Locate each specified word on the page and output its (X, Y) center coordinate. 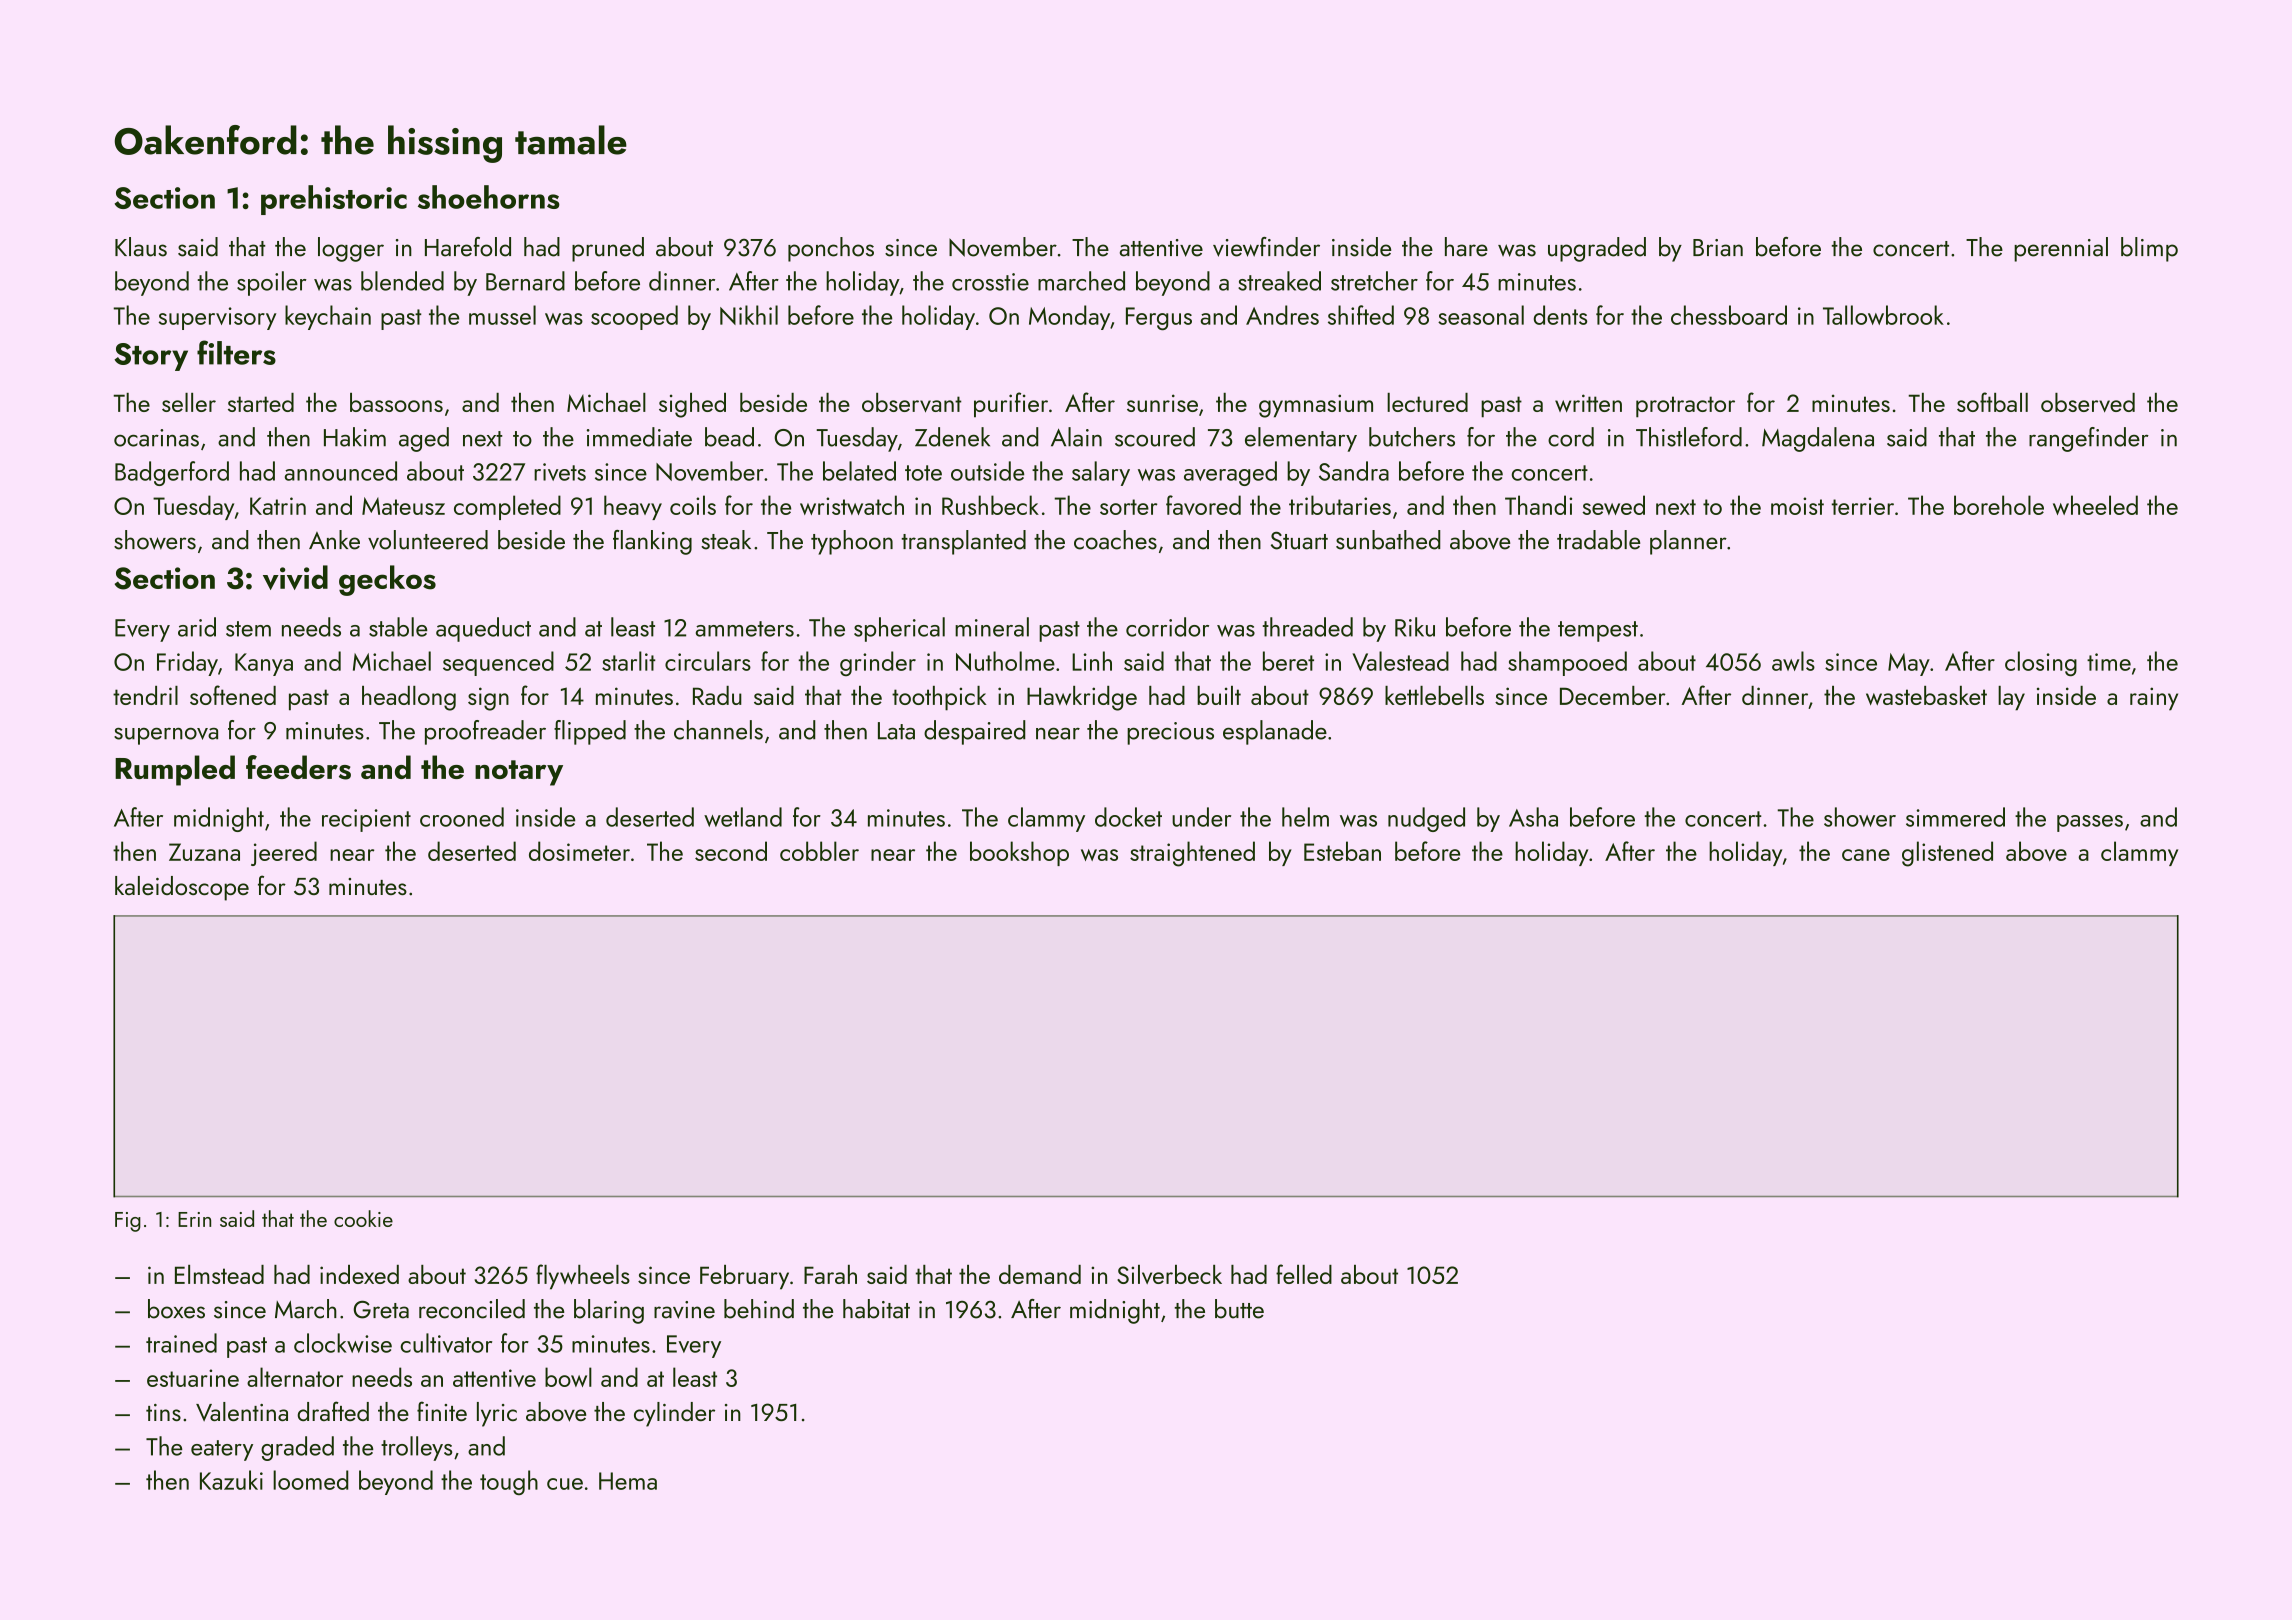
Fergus (1159, 318)
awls (1793, 661)
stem (248, 629)
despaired (974, 732)
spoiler (272, 283)
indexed (359, 1274)
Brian (1718, 248)
